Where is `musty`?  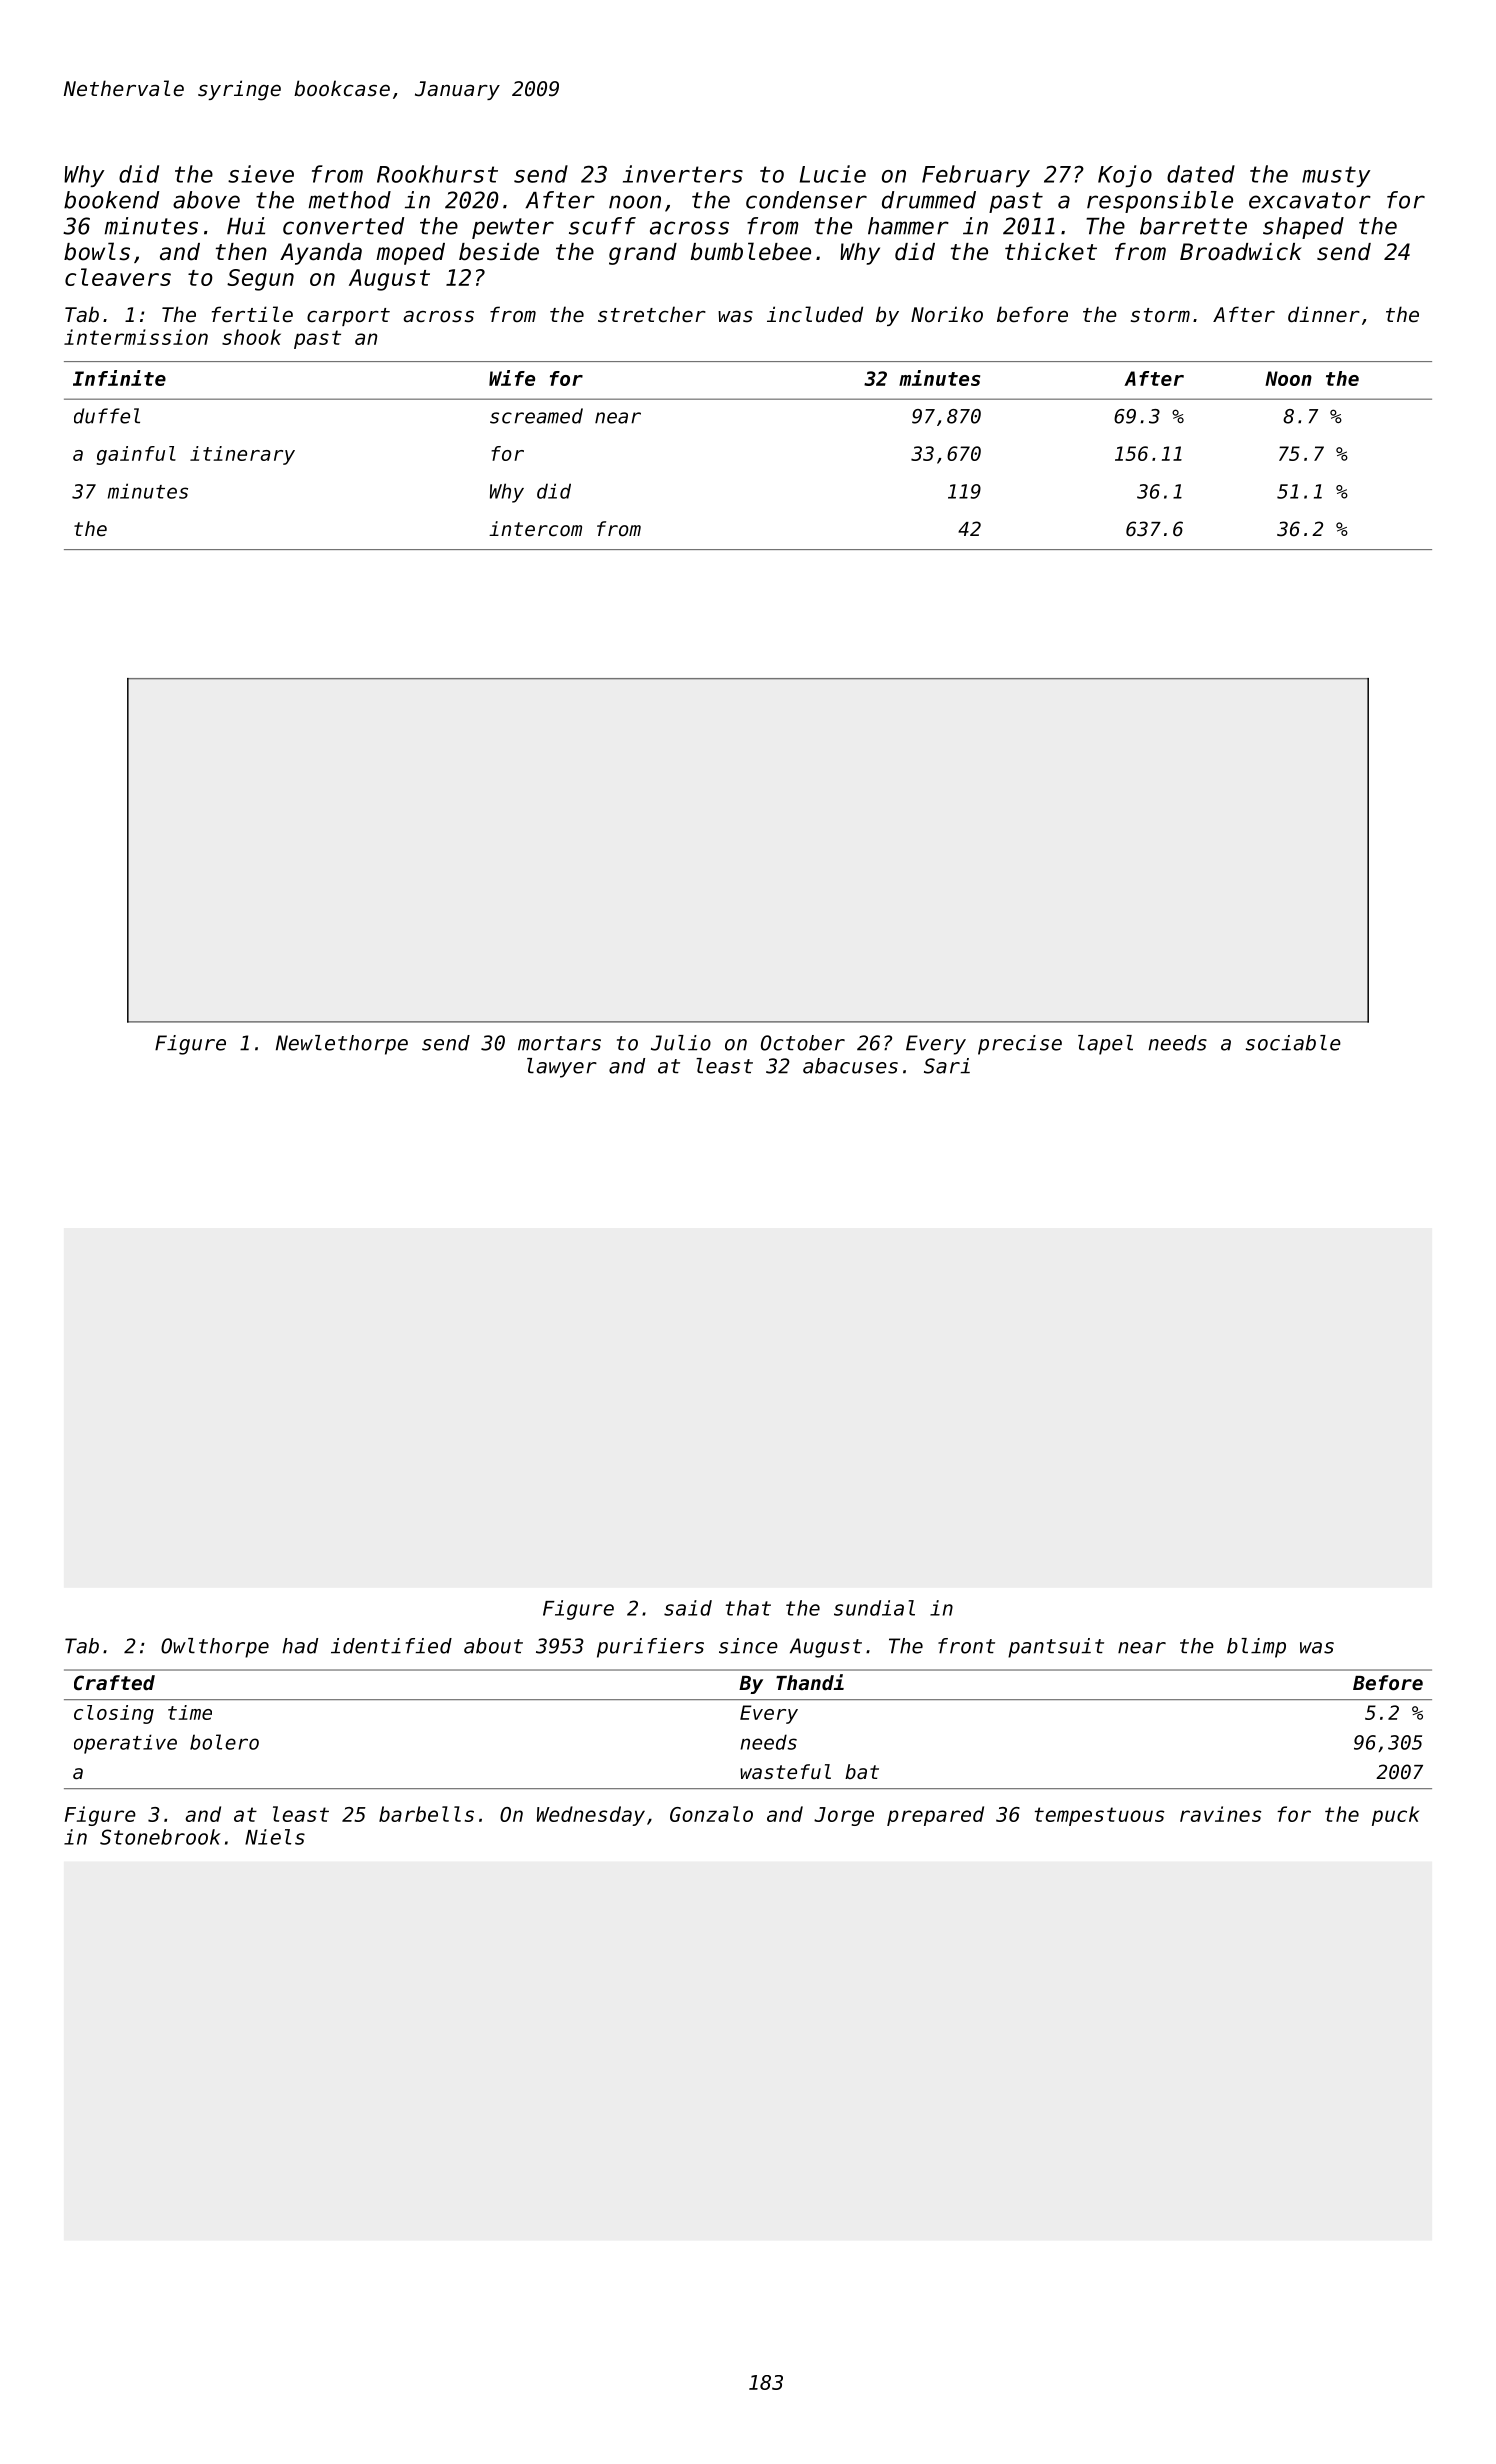 musty is located at coordinates (1336, 176).
